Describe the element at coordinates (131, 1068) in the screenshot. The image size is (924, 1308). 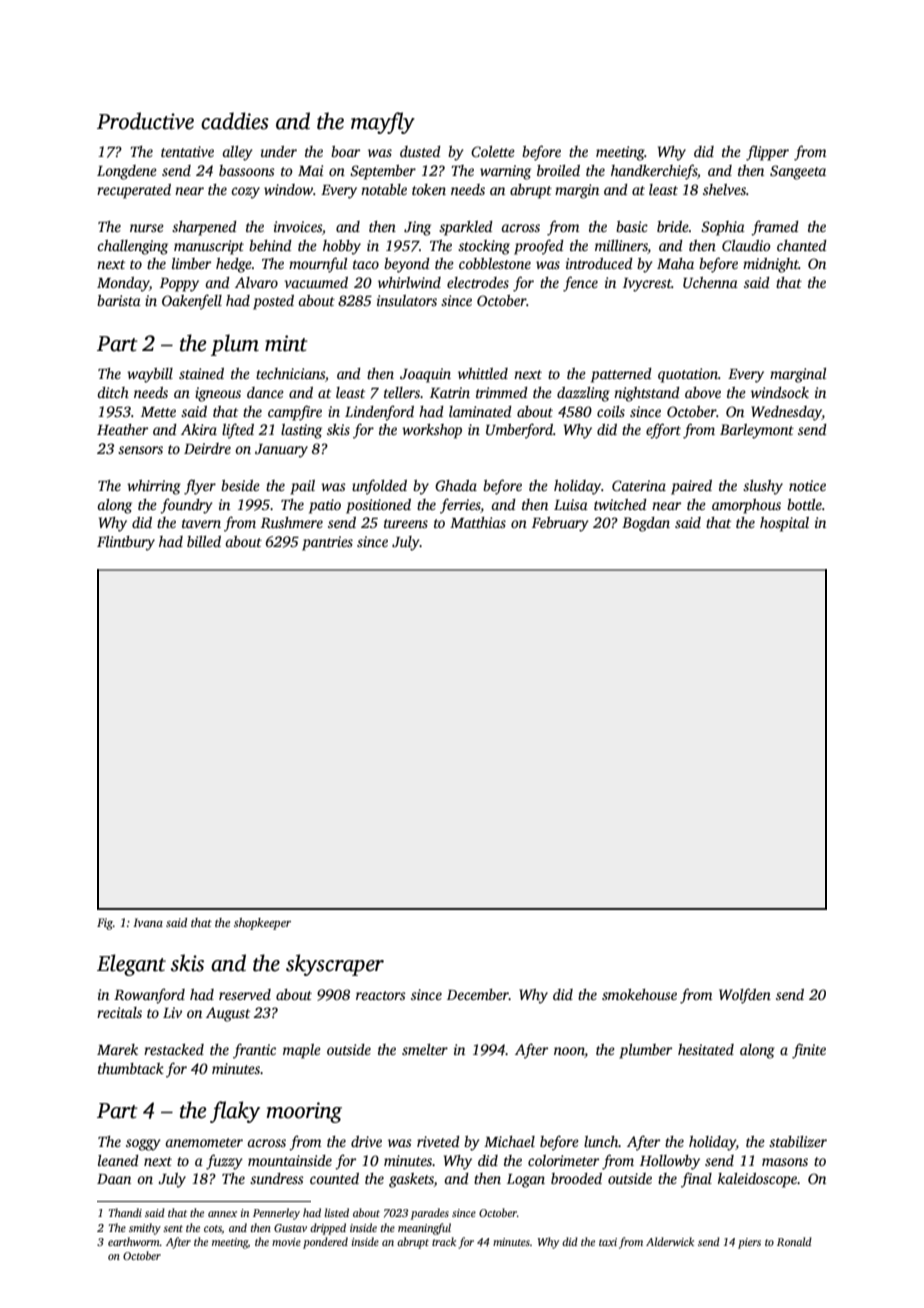
I see `thumbtack` at that location.
